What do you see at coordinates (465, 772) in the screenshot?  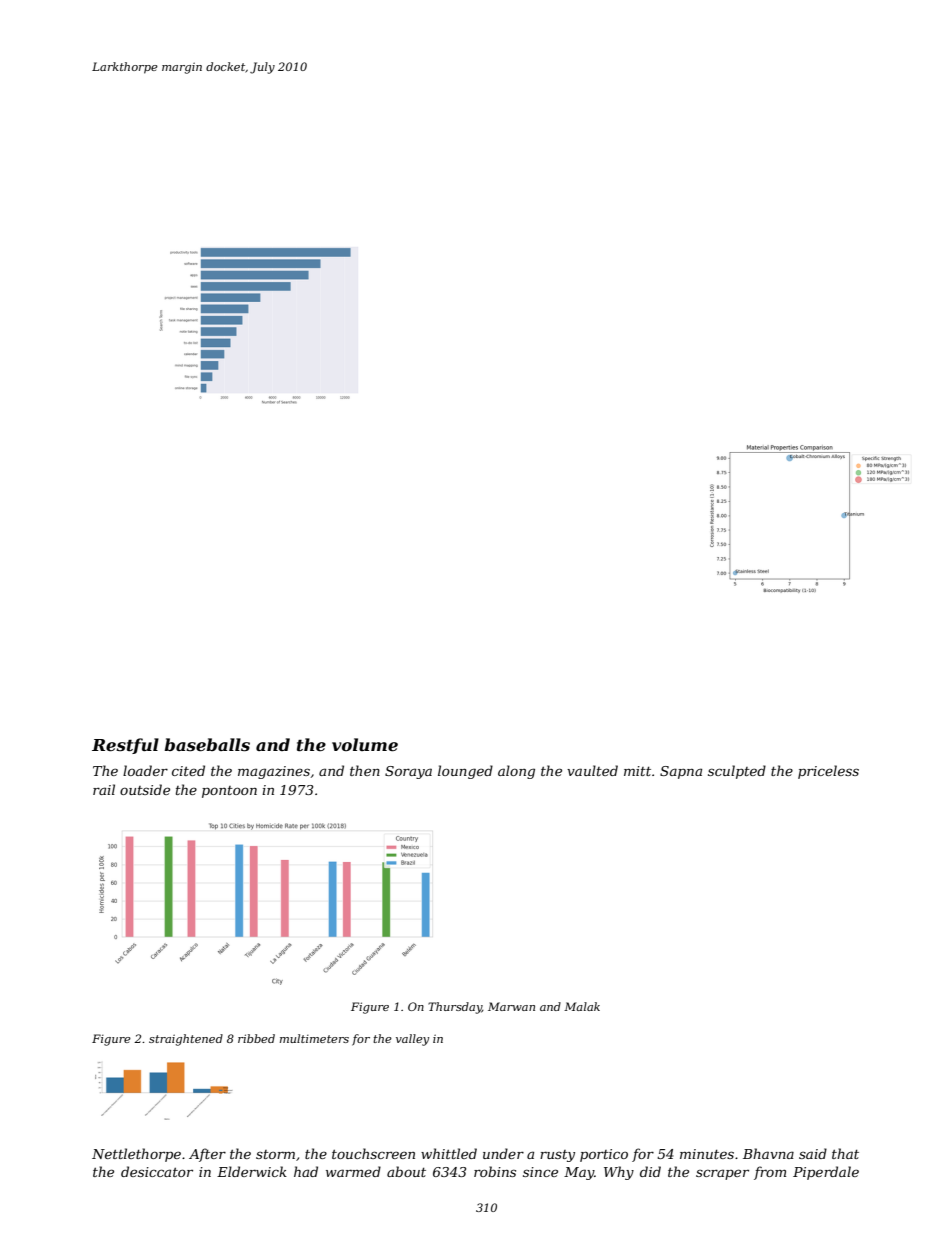 I see `lounged` at bounding box center [465, 772].
